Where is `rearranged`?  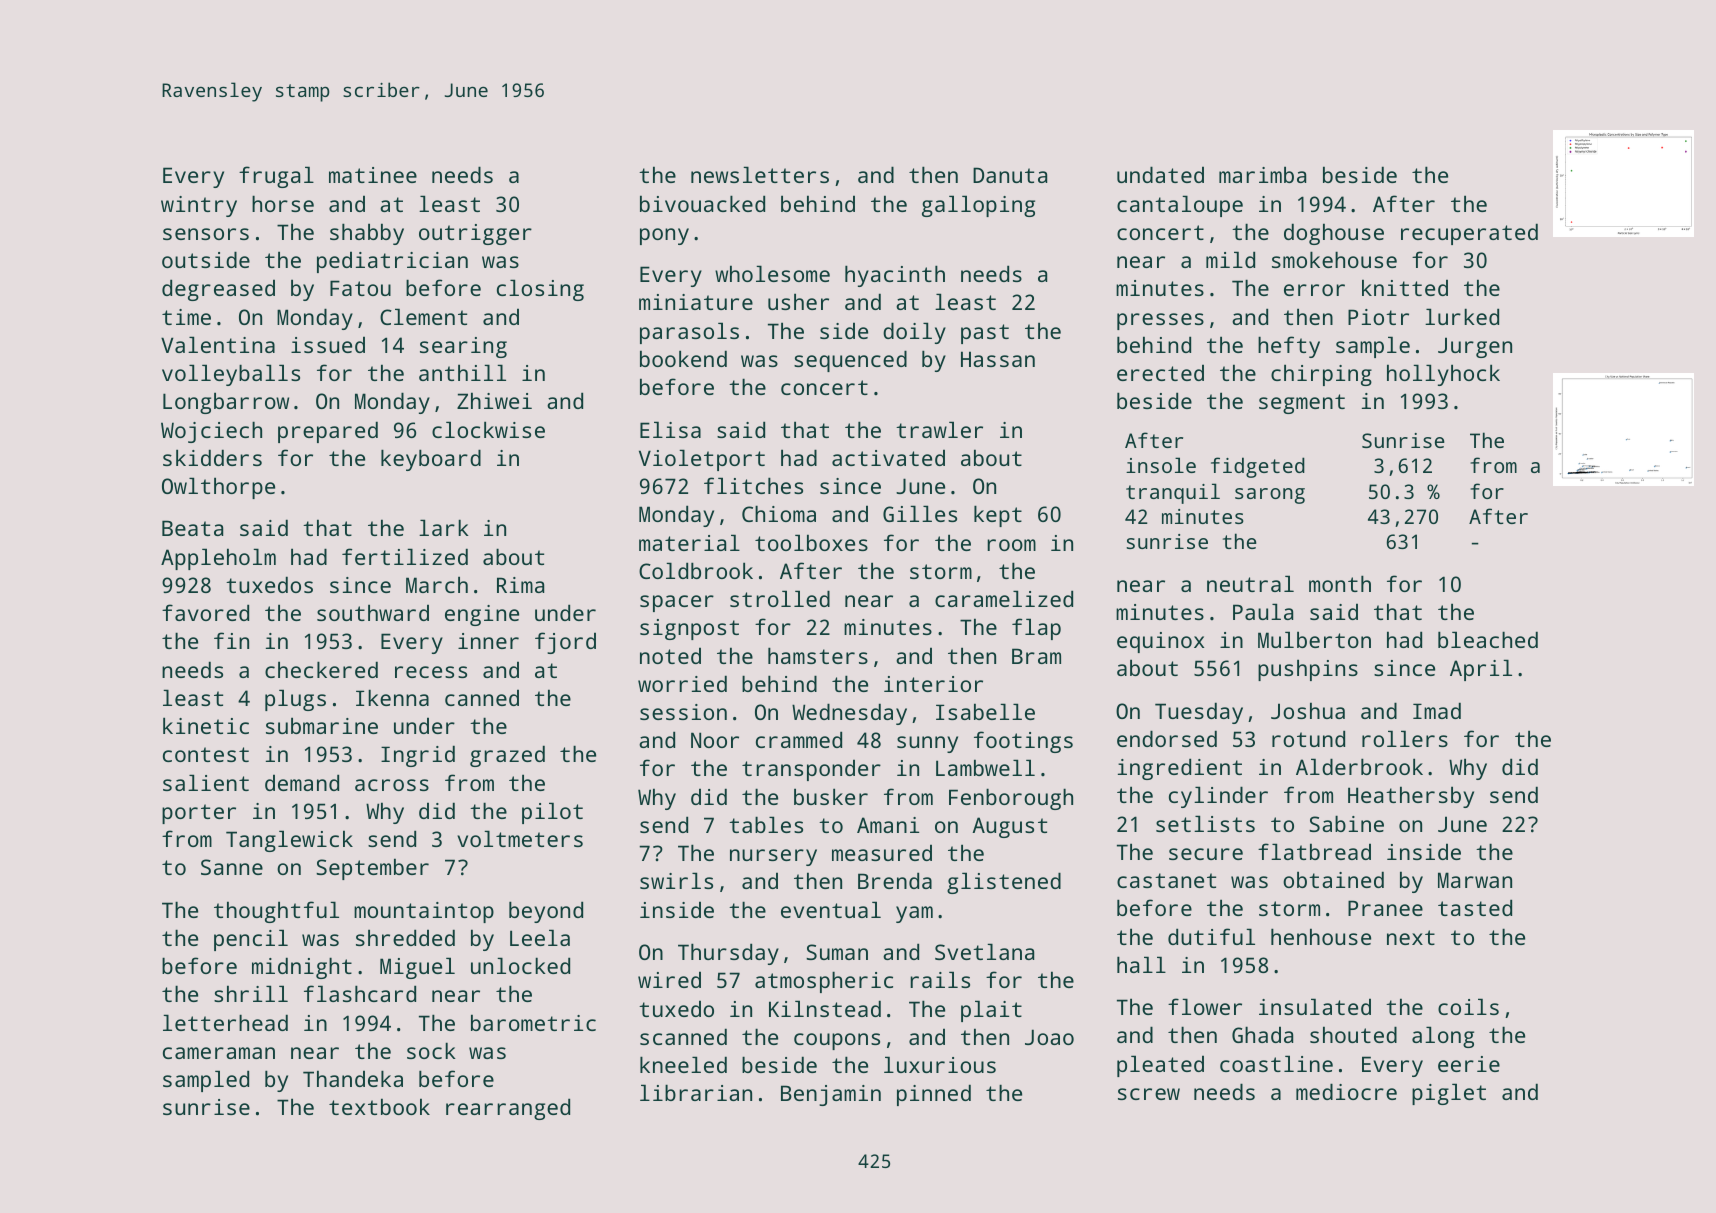
rearranged is located at coordinates (508, 1109).
